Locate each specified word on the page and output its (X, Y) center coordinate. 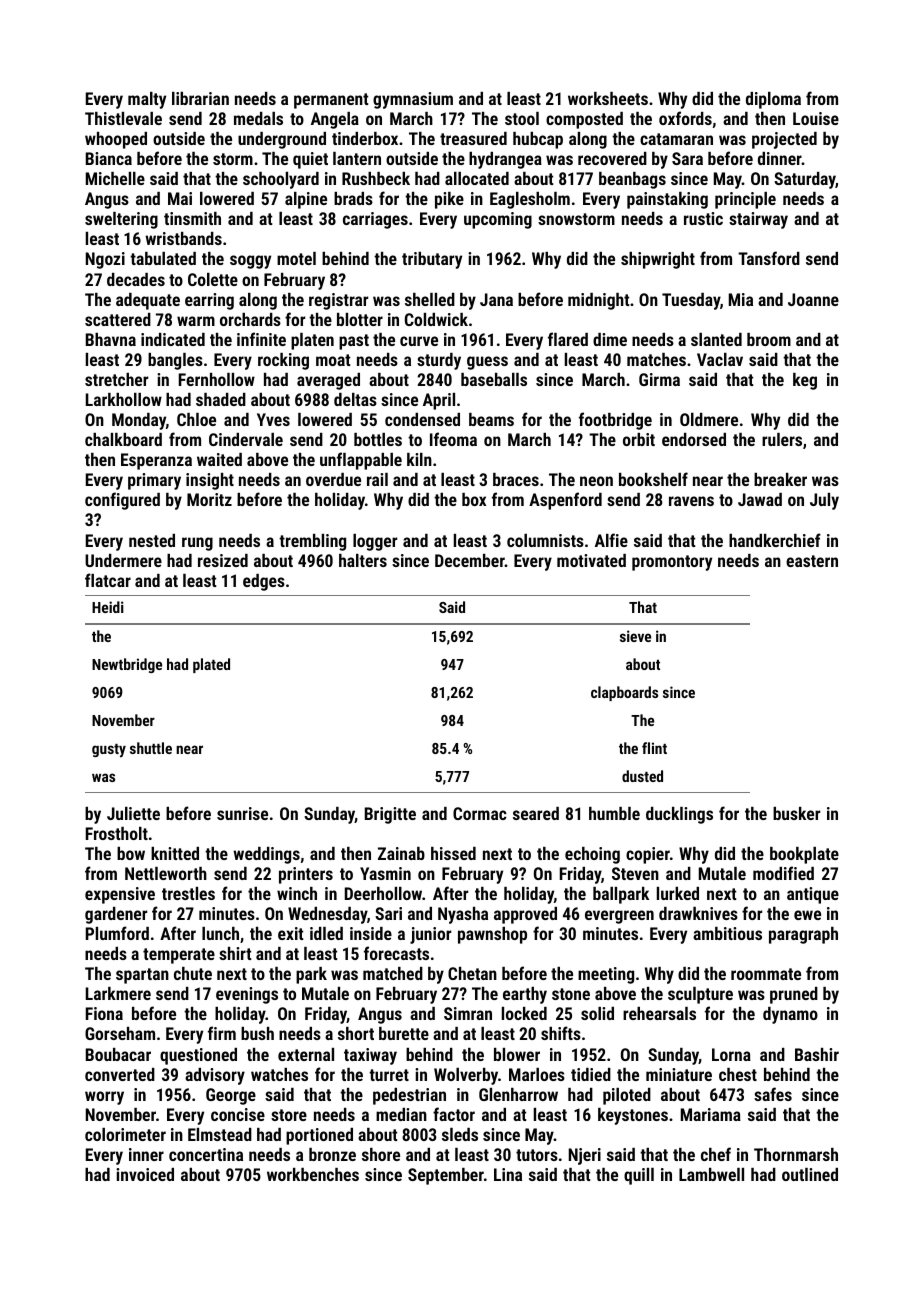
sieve (635, 636)
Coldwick (436, 319)
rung (197, 544)
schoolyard (281, 180)
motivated (591, 560)
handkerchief (775, 540)
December (470, 560)
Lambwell (711, 1174)
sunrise (242, 813)
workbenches (313, 1174)
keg (805, 381)
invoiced (145, 1174)
